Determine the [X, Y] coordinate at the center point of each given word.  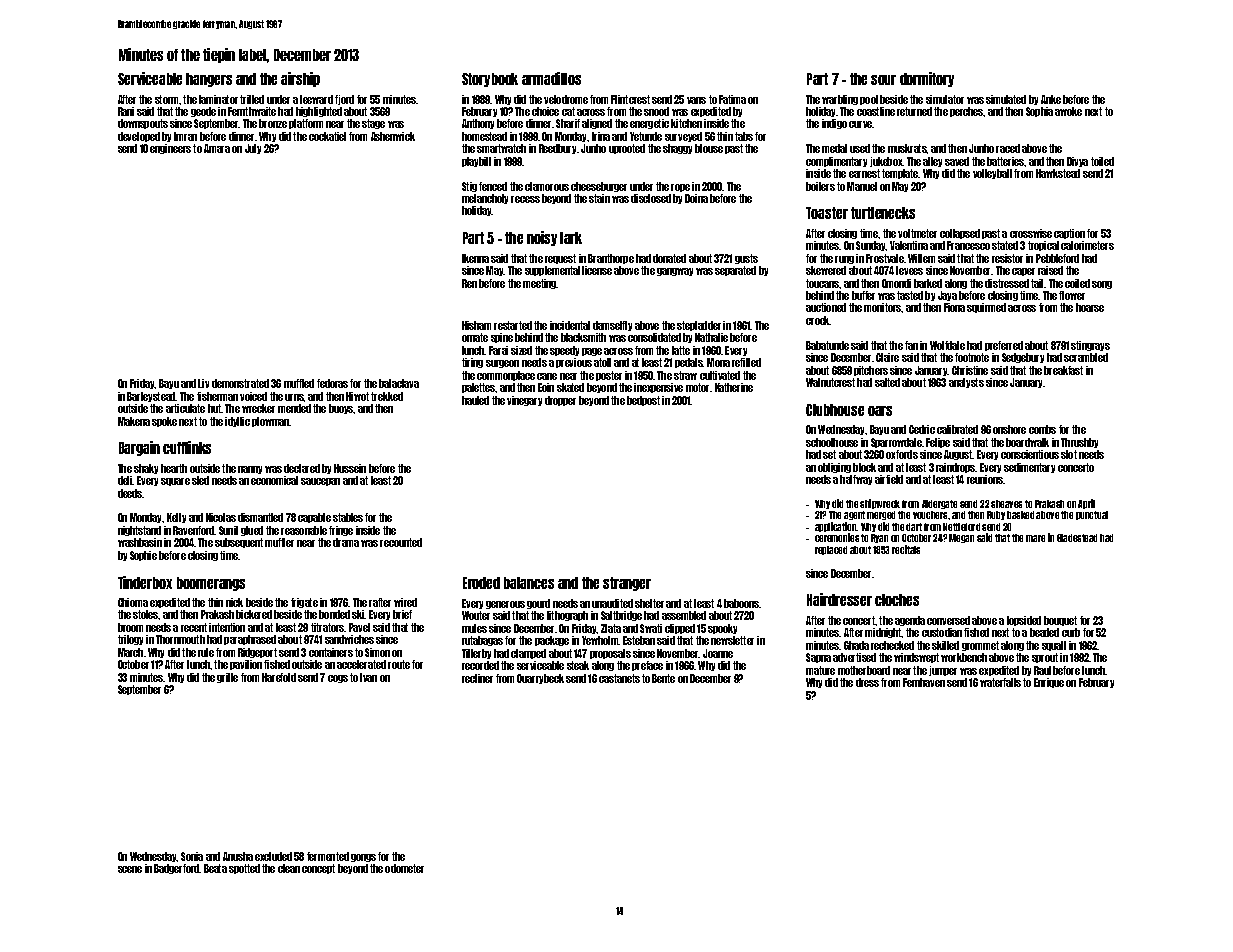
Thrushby [1079, 443]
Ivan [368, 677]
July [253, 149]
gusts [746, 259]
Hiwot [357, 396]
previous [574, 363]
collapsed [960, 234]
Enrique [1049, 683]
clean [289, 868]
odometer [404, 868]
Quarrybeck [540, 679]
